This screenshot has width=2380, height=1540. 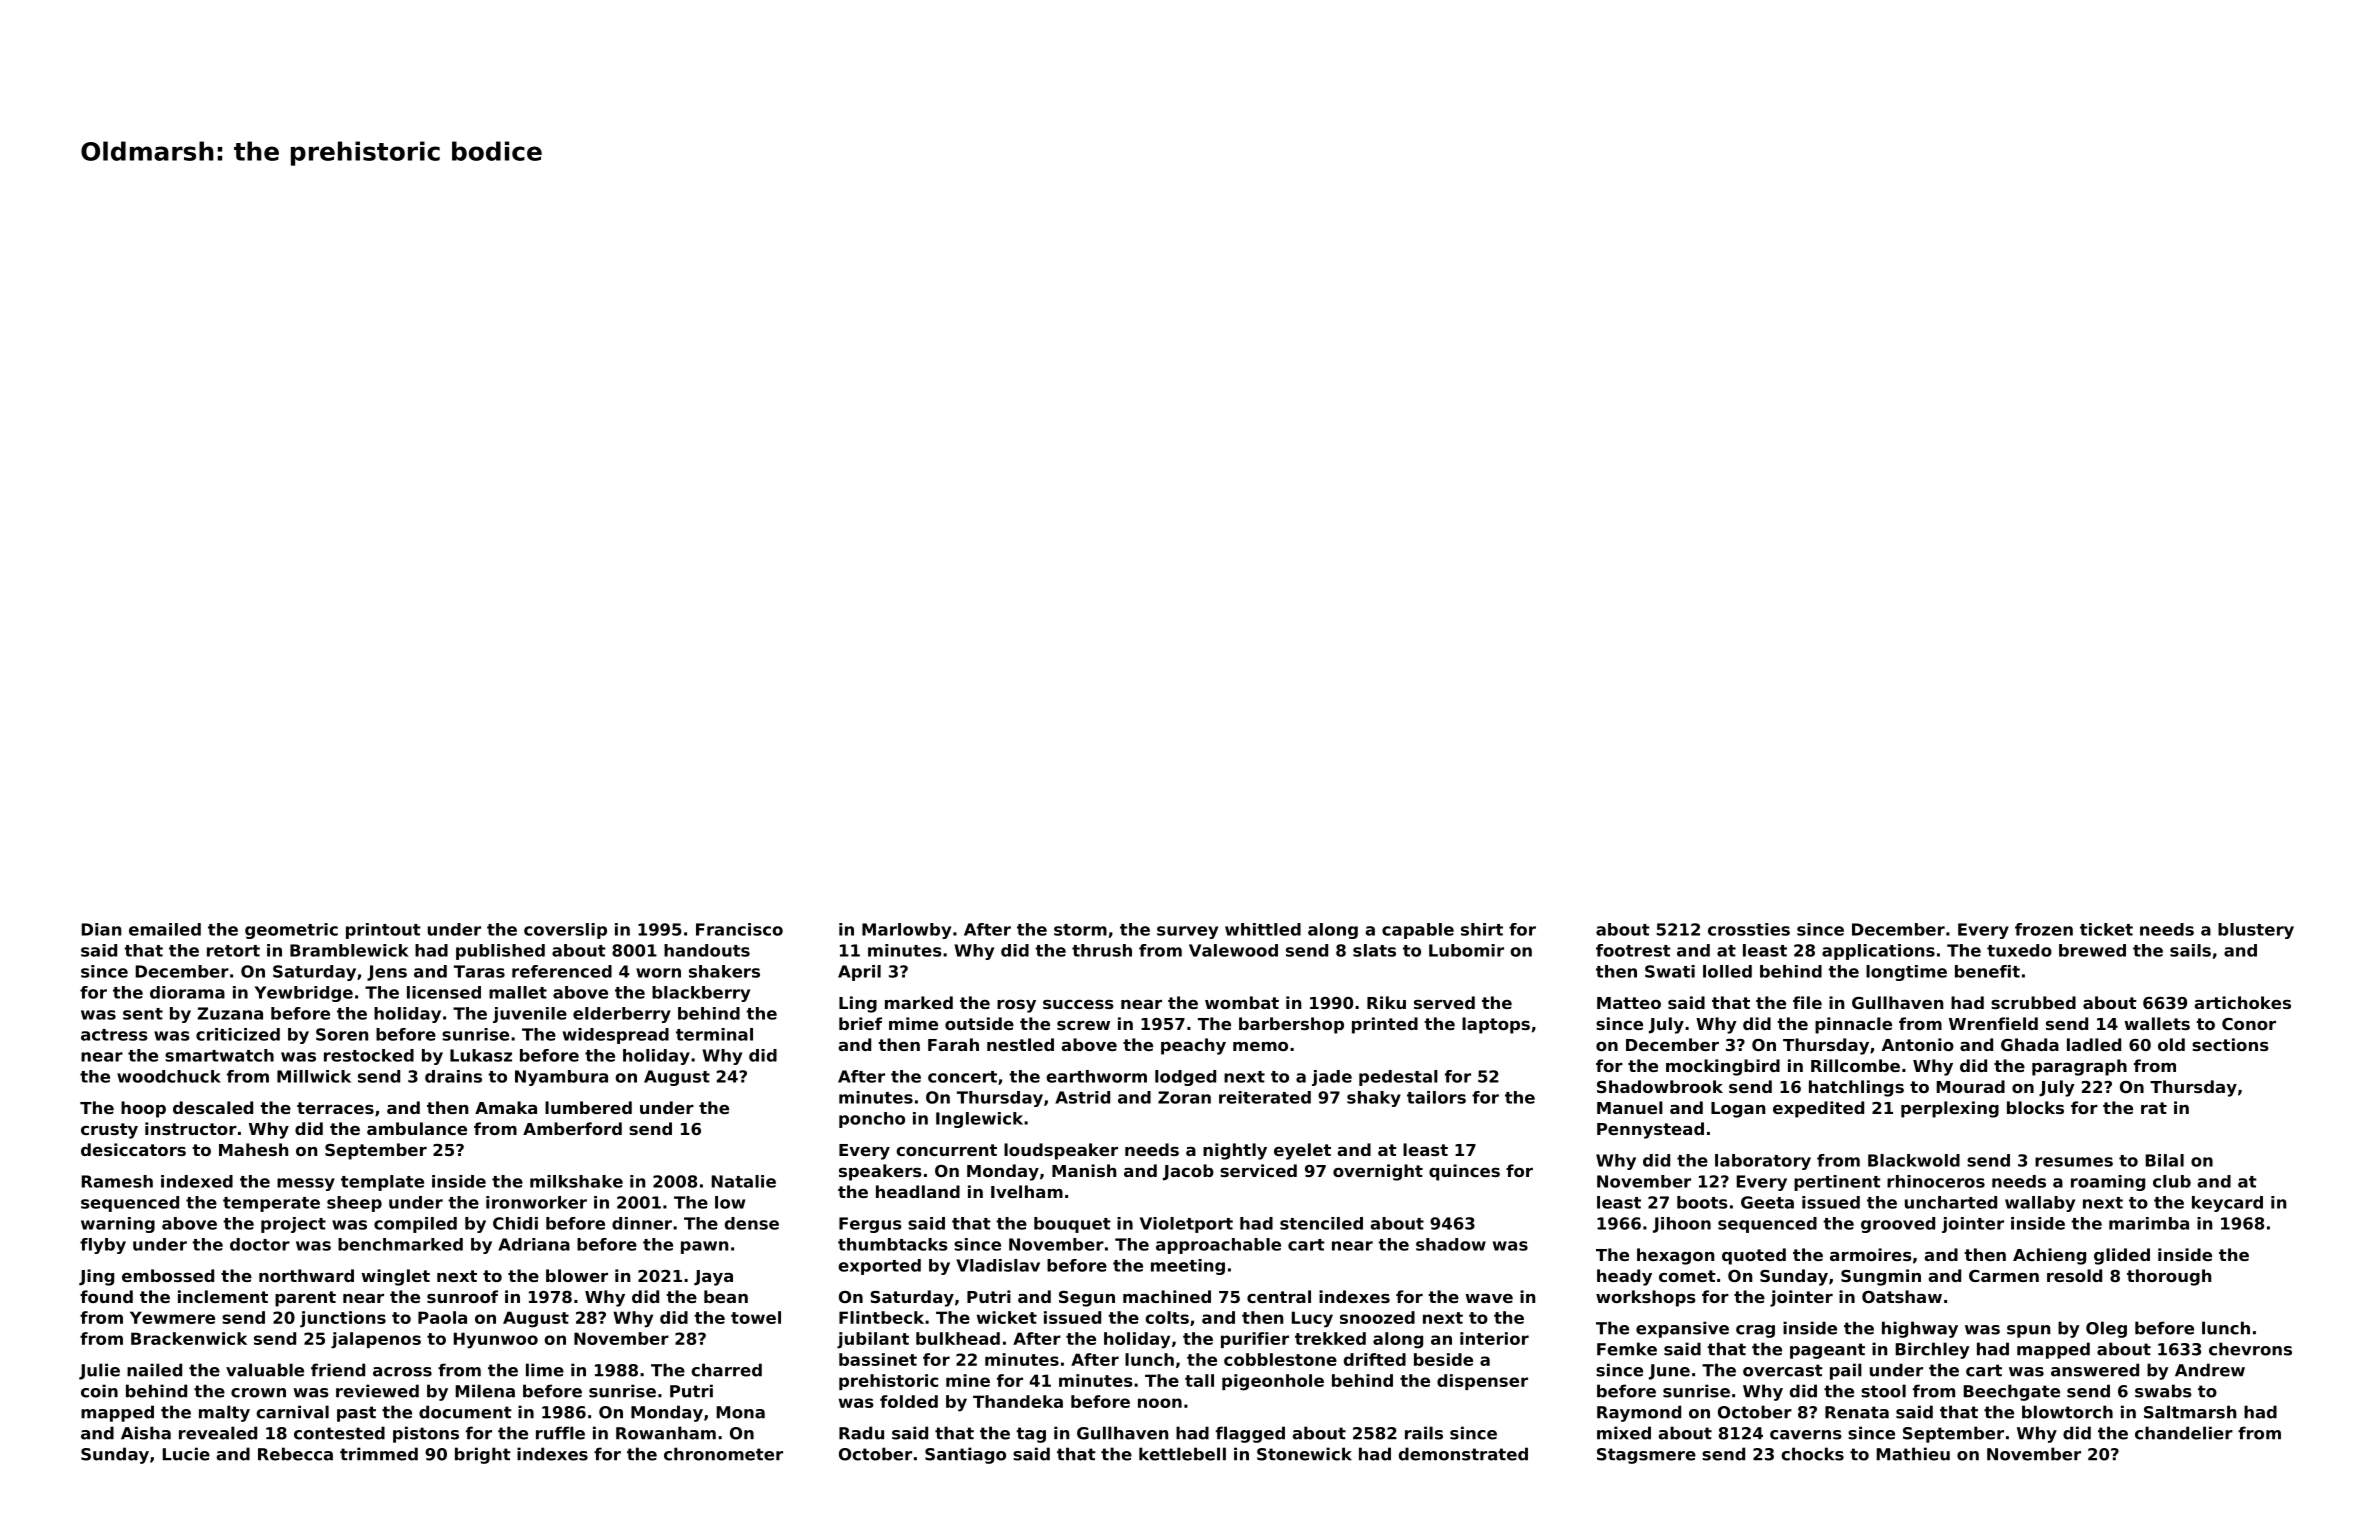 I want to click on Brackenwick, so click(x=189, y=1338).
